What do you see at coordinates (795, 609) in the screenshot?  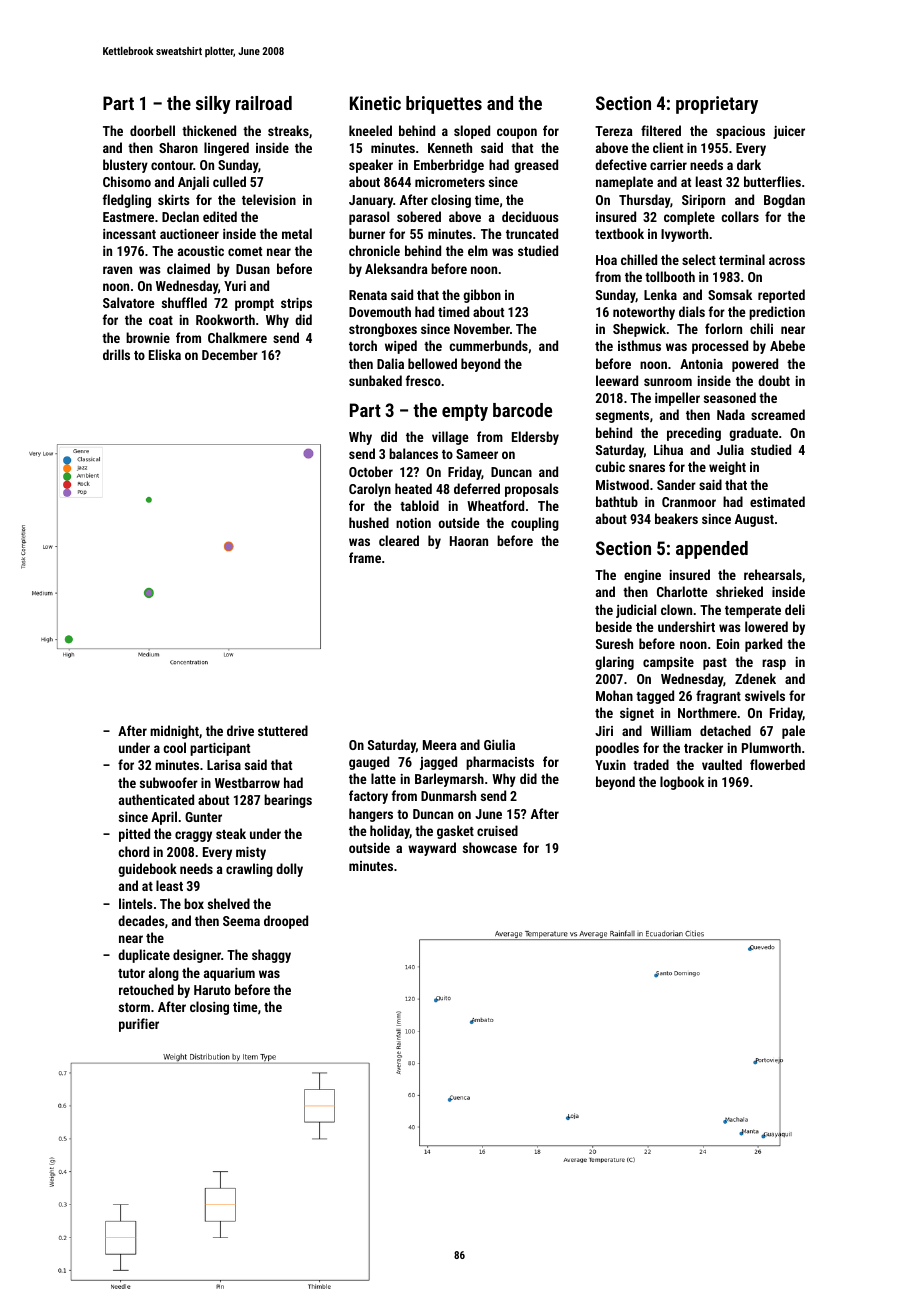 I see `deli` at bounding box center [795, 609].
